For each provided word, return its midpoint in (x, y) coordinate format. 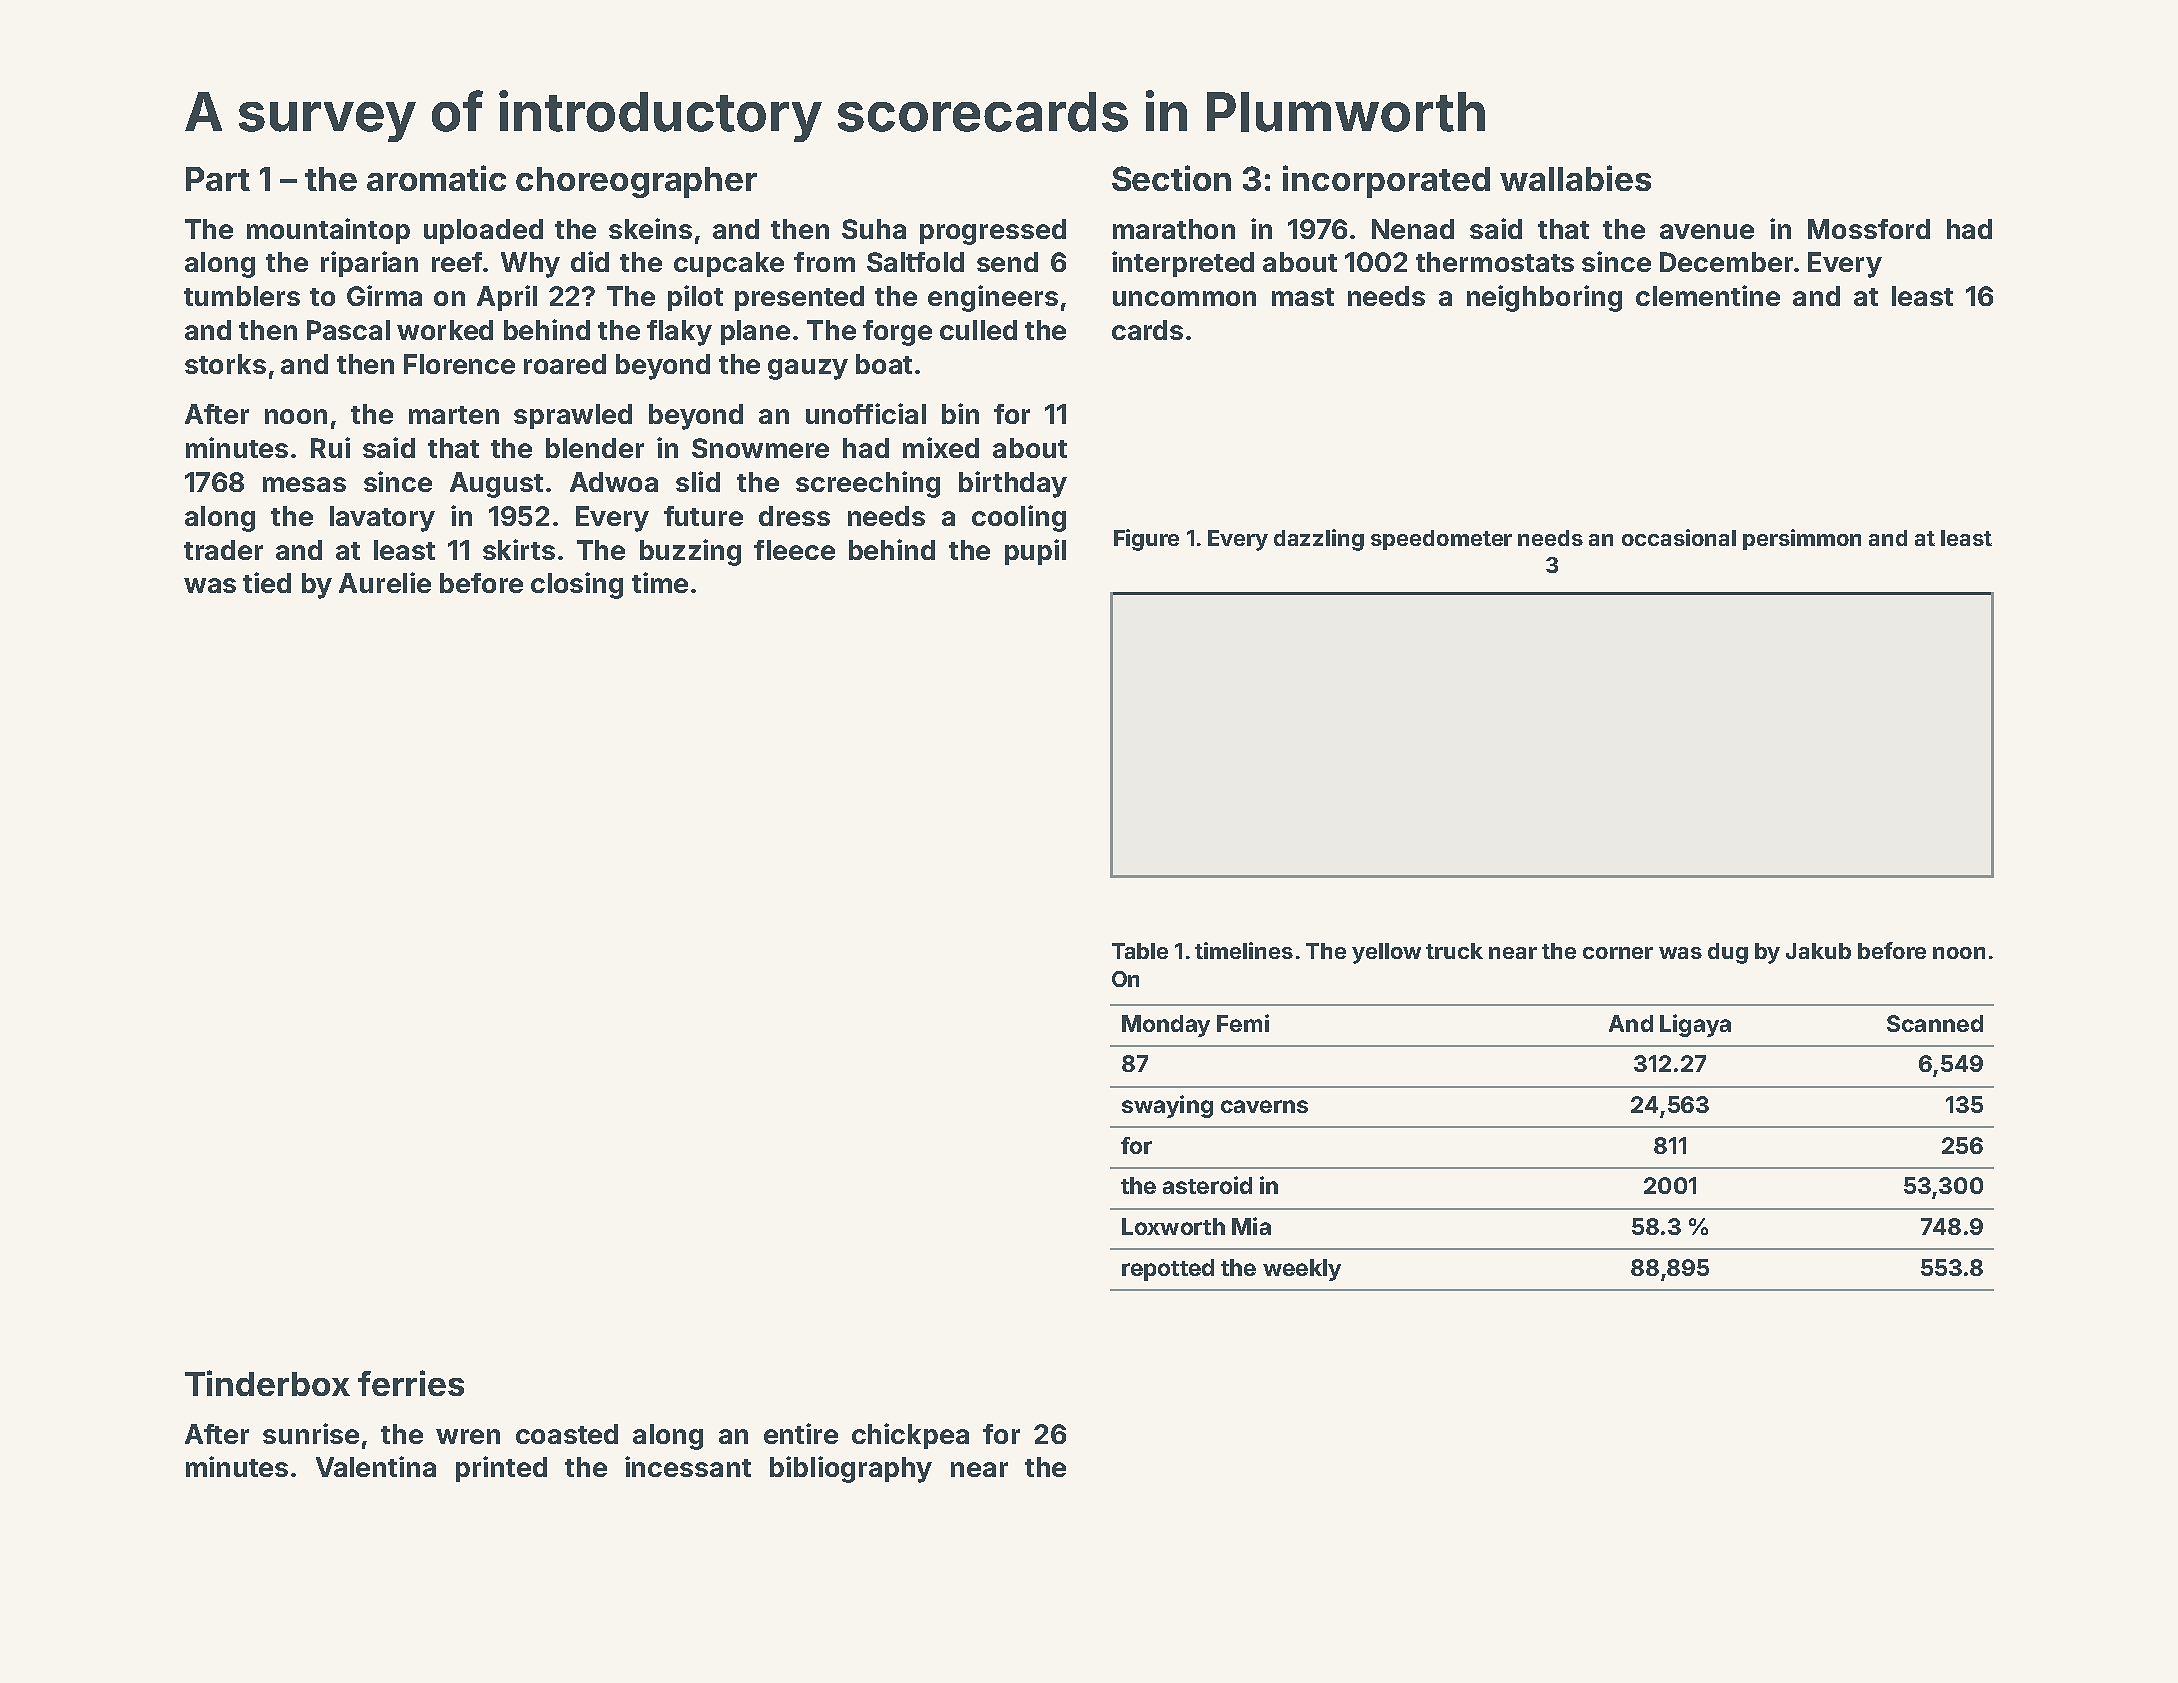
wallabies (1575, 178)
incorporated (1386, 181)
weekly (1302, 1270)
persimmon (1802, 539)
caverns (1264, 1106)
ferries (411, 1383)
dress (794, 516)
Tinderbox (267, 1383)
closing (577, 585)
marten (454, 415)
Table (1140, 951)
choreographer (636, 182)
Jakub (1818, 951)
